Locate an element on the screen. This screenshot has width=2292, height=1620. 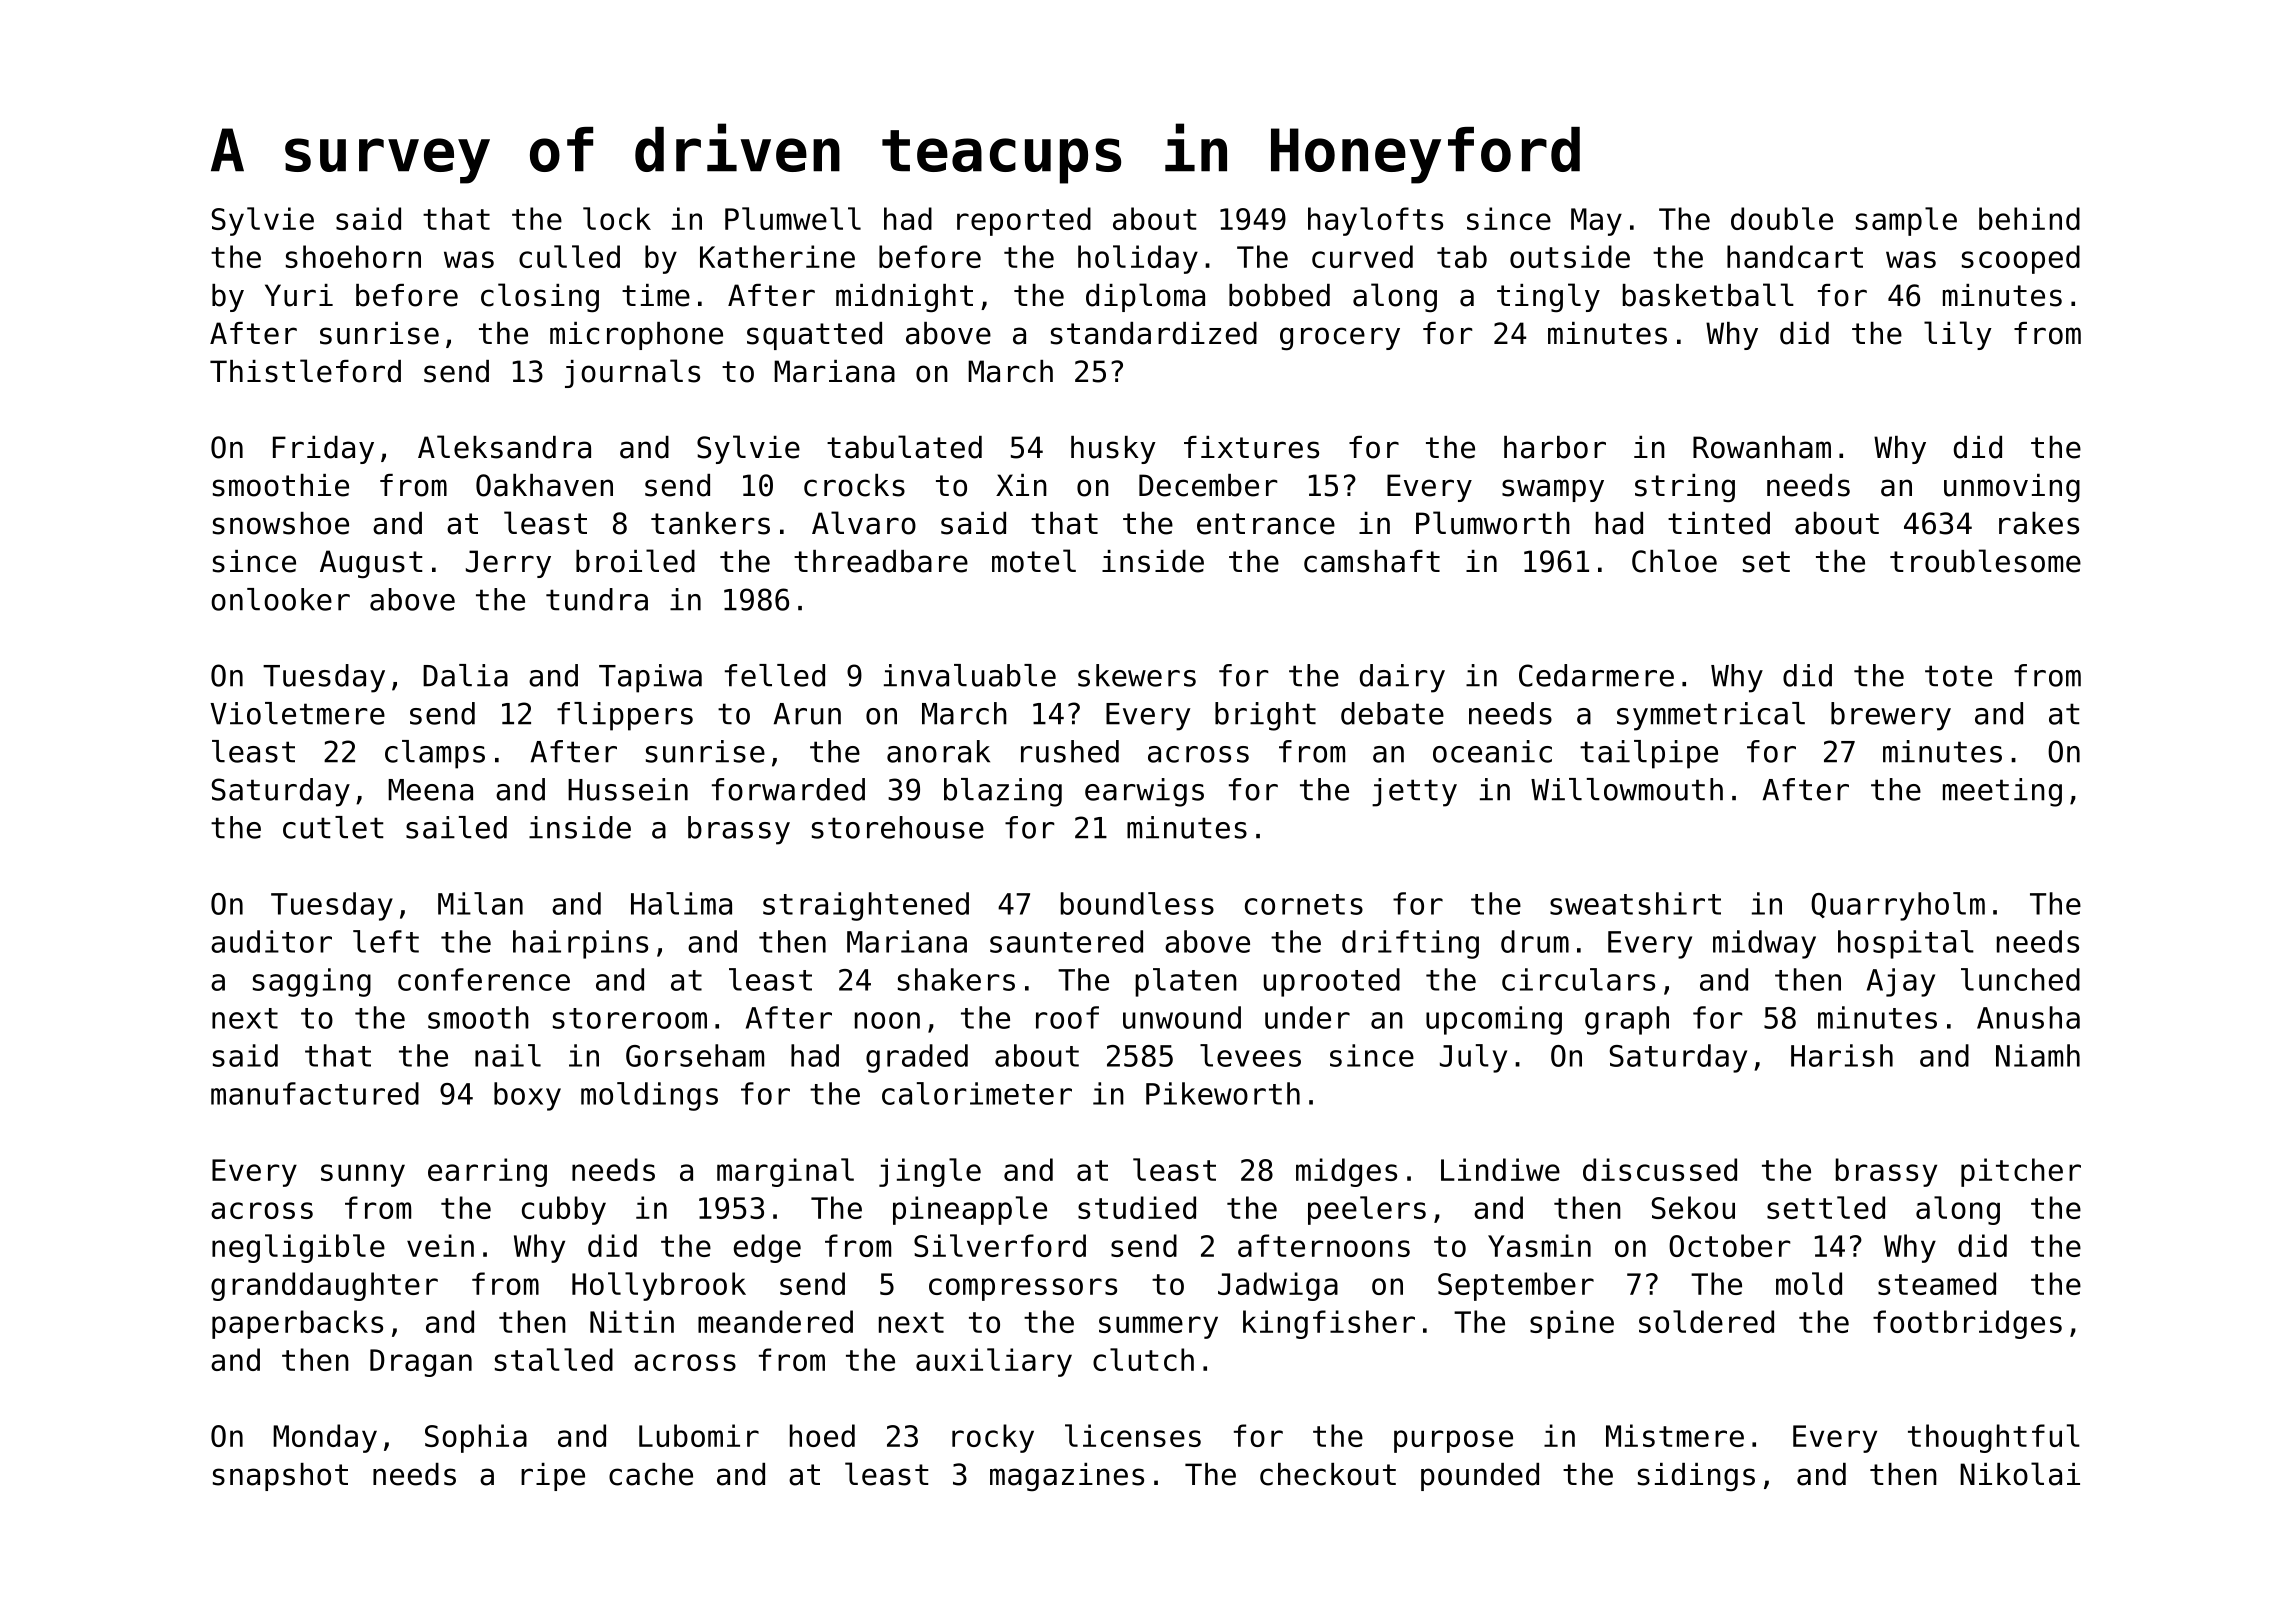
studied is located at coordinates (1137, 1207).
